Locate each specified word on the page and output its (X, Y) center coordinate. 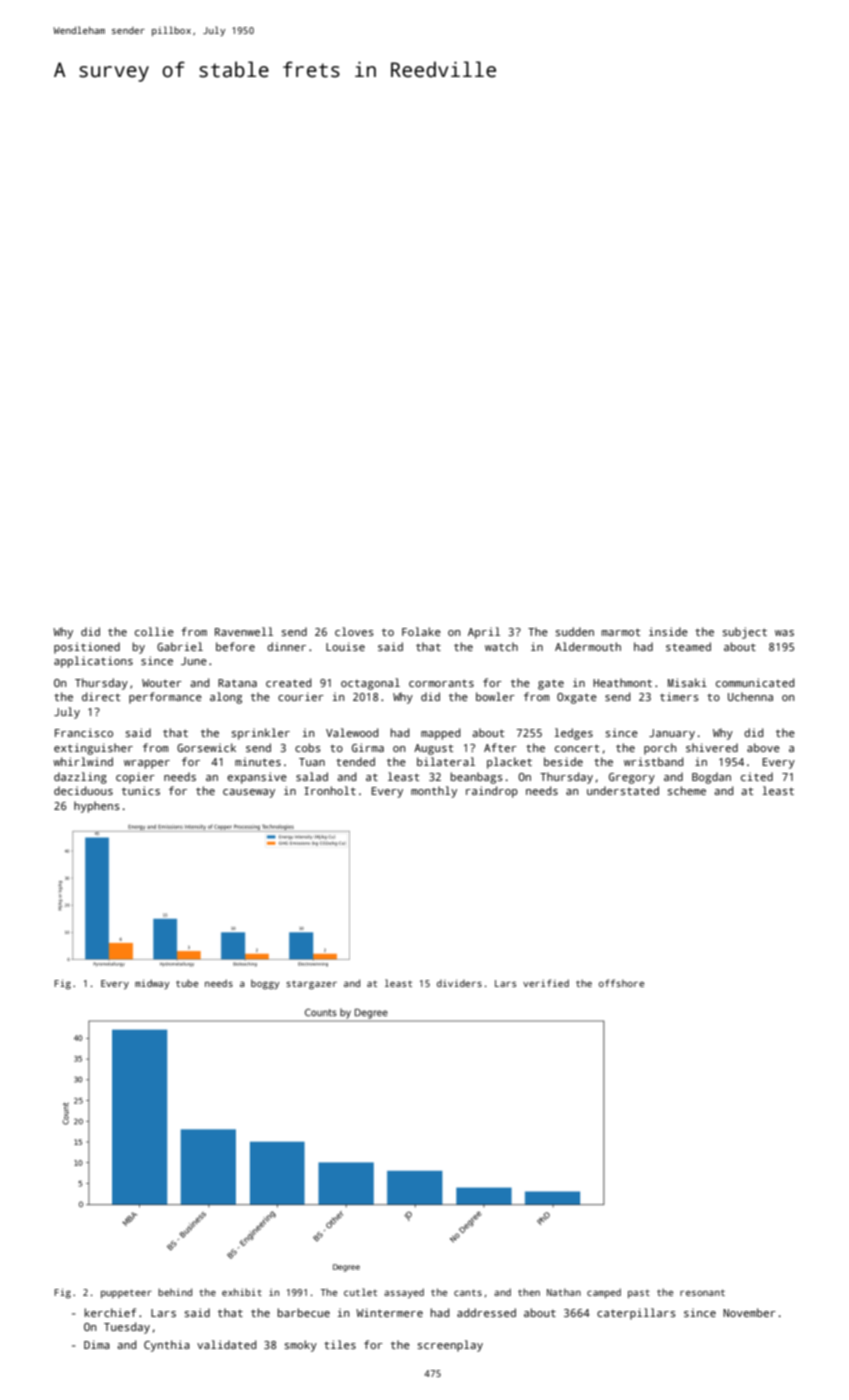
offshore (621, 983)
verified (546, 983)
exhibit (242, 1292)
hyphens (97, 807)
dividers (459, 983)
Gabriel (180, 646)
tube (187, 983)
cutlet (360, 1292)
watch (501, 646)
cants (468, 1292)
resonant (702, 1292)
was (784, 633)
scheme (686, 790)
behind (175, 1292)
